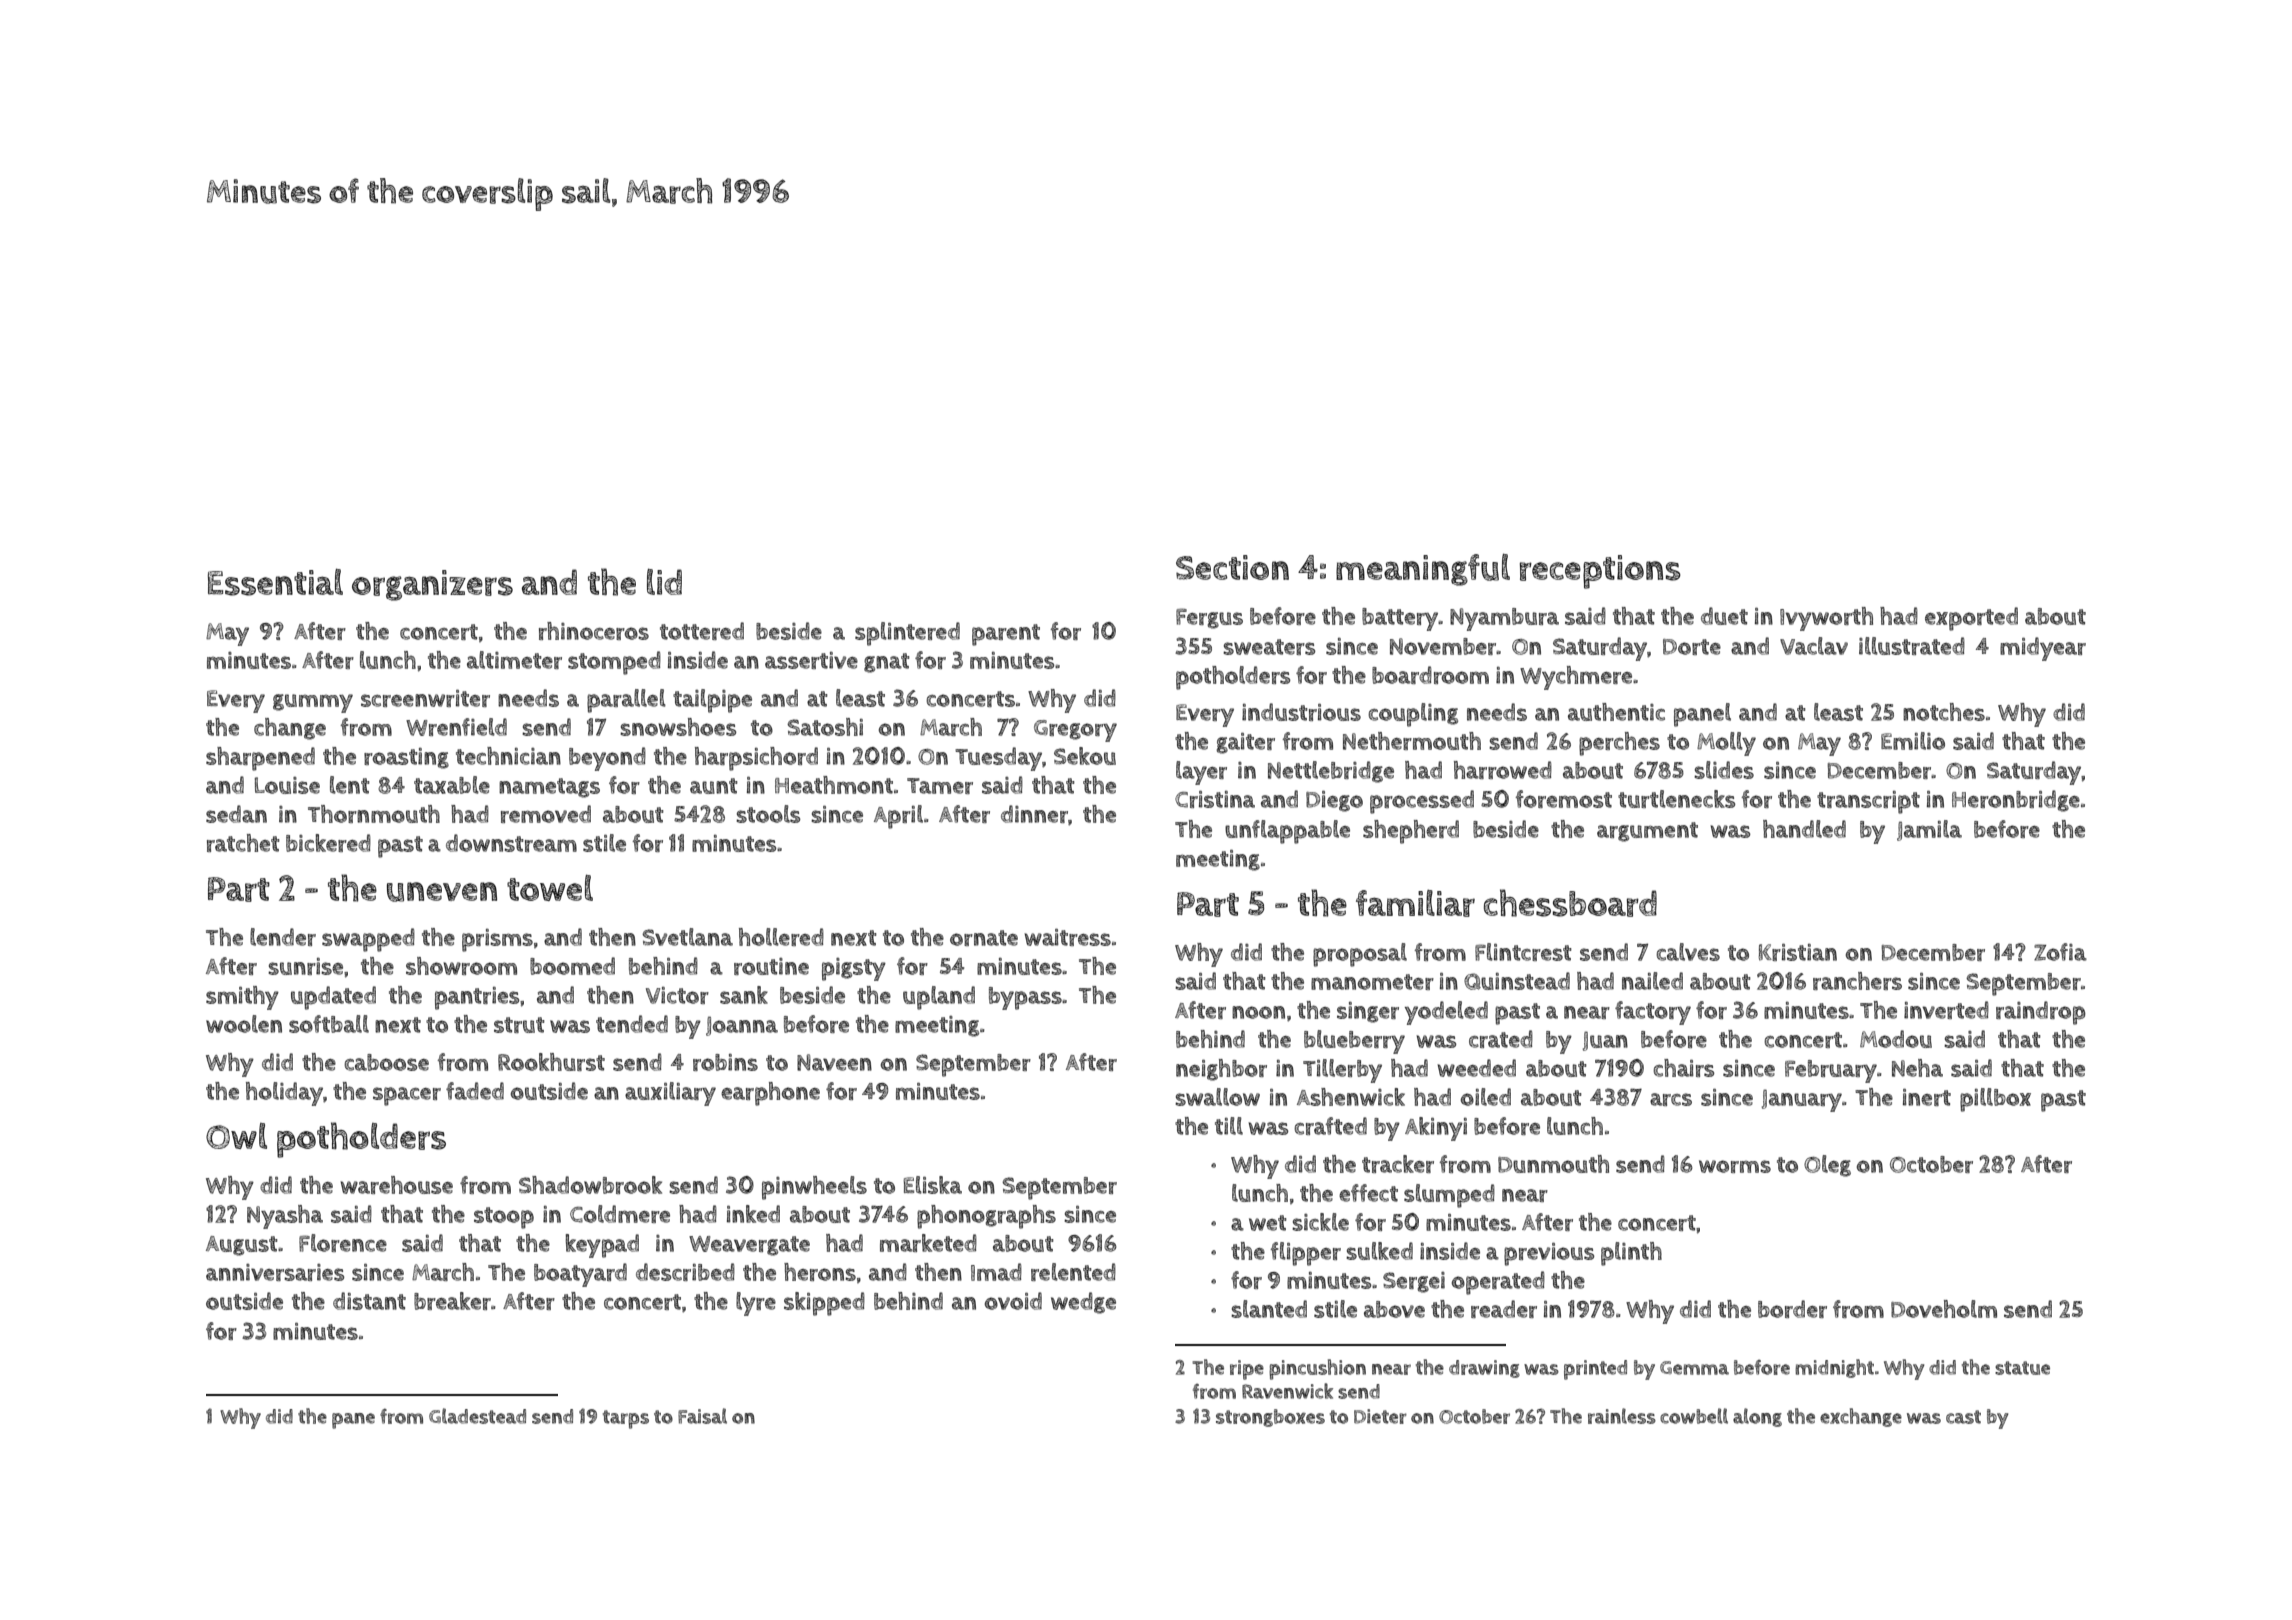 Image resolution: width=2292 pixels, height=1620 pixels. I want to click on Doveholm, so click(1944, 1309).
